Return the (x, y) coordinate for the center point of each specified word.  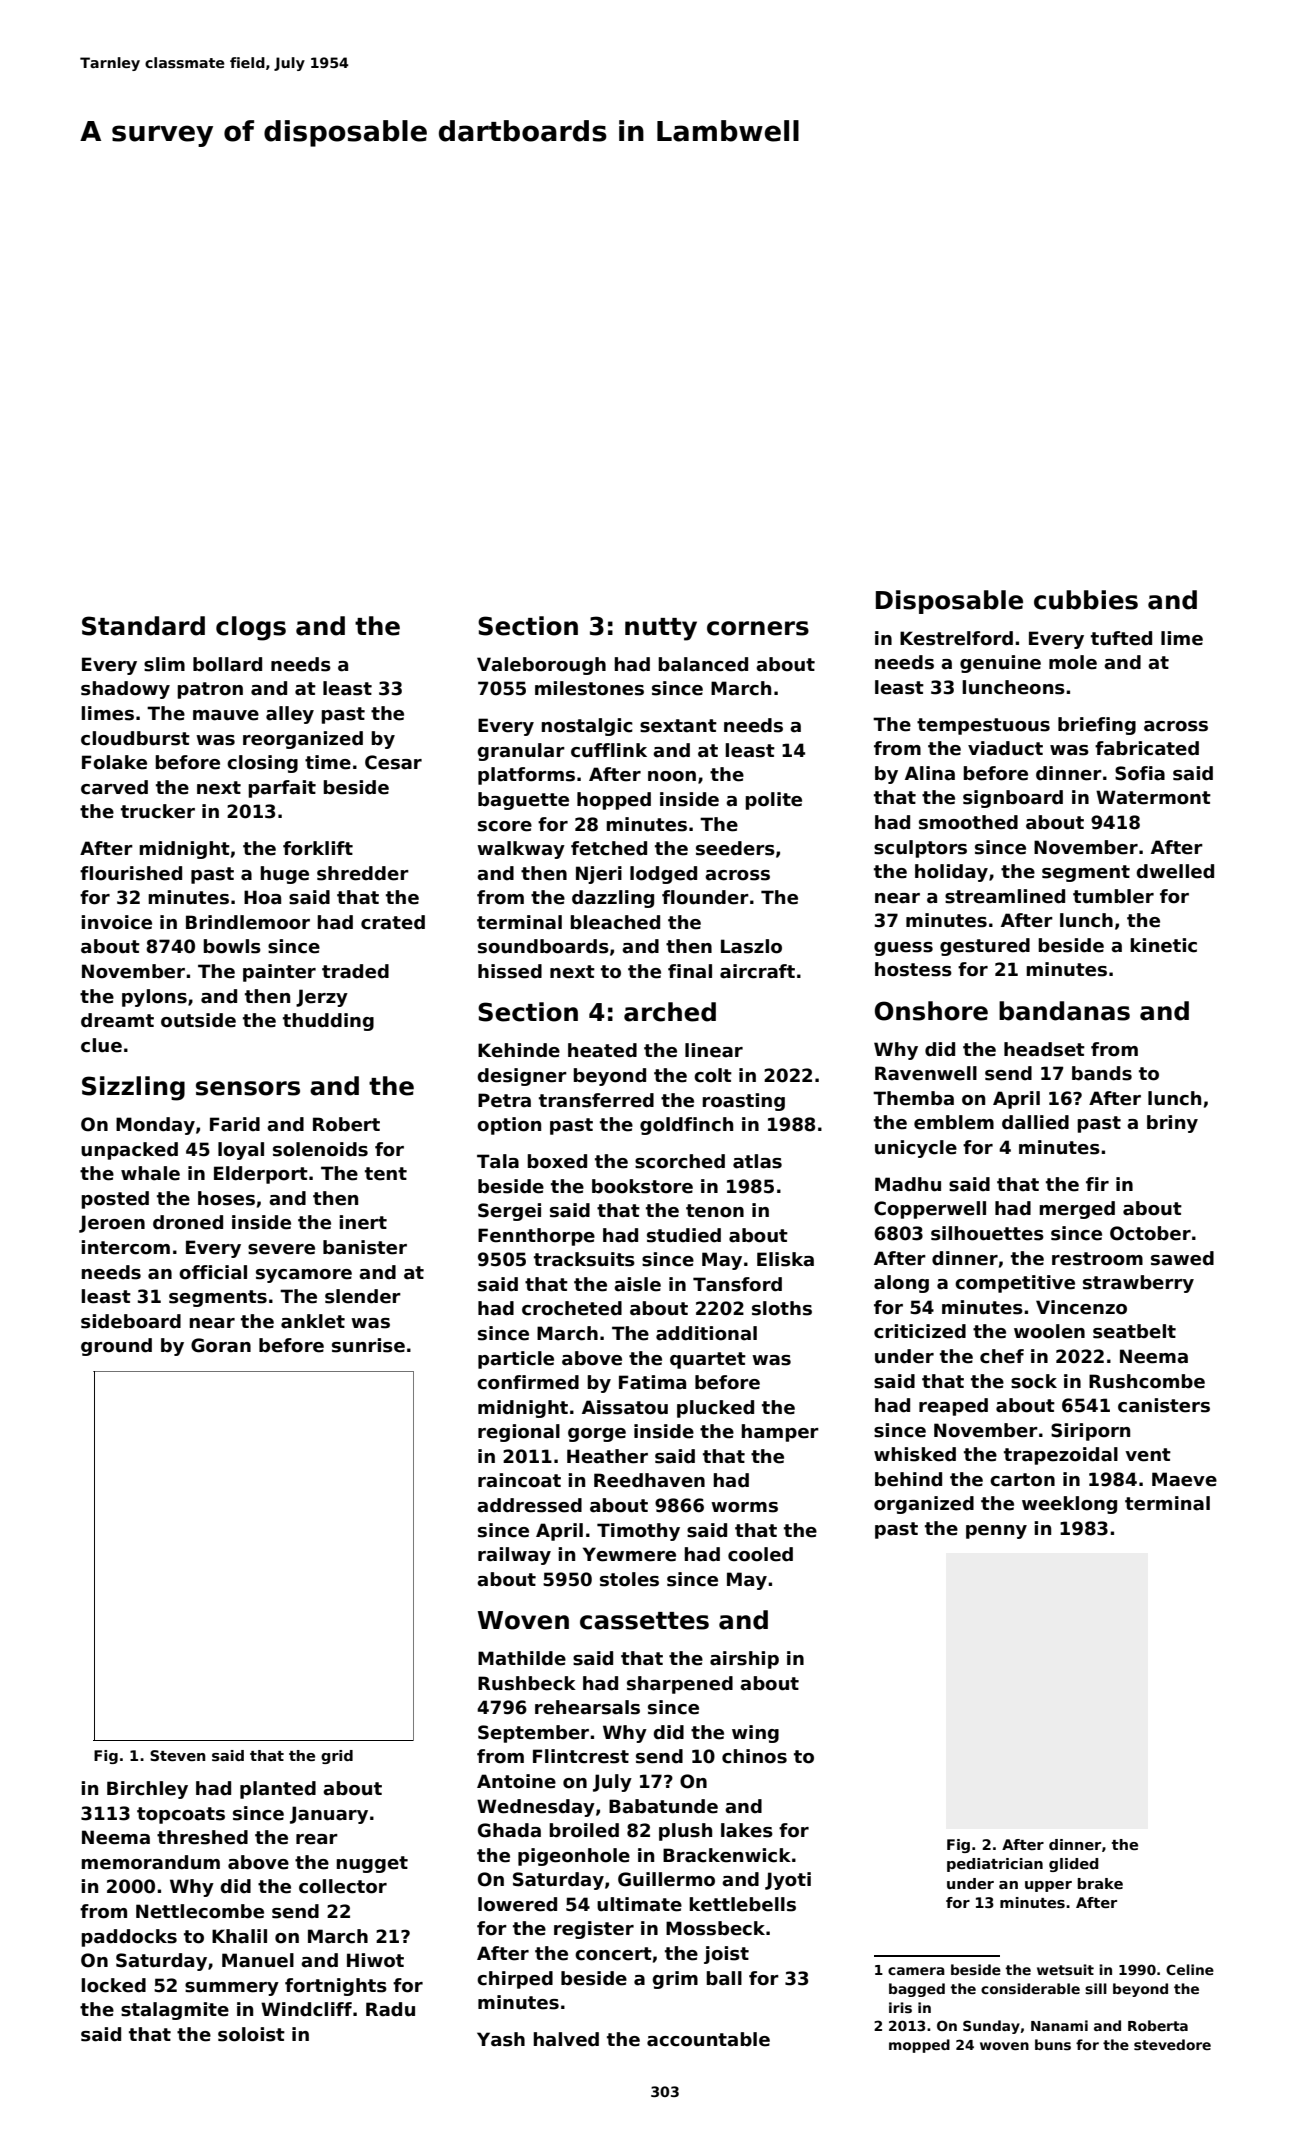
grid (337, 1757)
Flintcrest (581, 1756)
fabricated (1147, 748)
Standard (143, 626)
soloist (251, 2034)
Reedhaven (649, 1480)
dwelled (1175, 871)
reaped (953, 1407)
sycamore (304, 1276)
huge (284, 875)
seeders (735, 848)
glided (1073, 1865)
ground (116, 1347)
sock (1034, 1381)
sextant (678, 726)
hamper (780, 1433)
